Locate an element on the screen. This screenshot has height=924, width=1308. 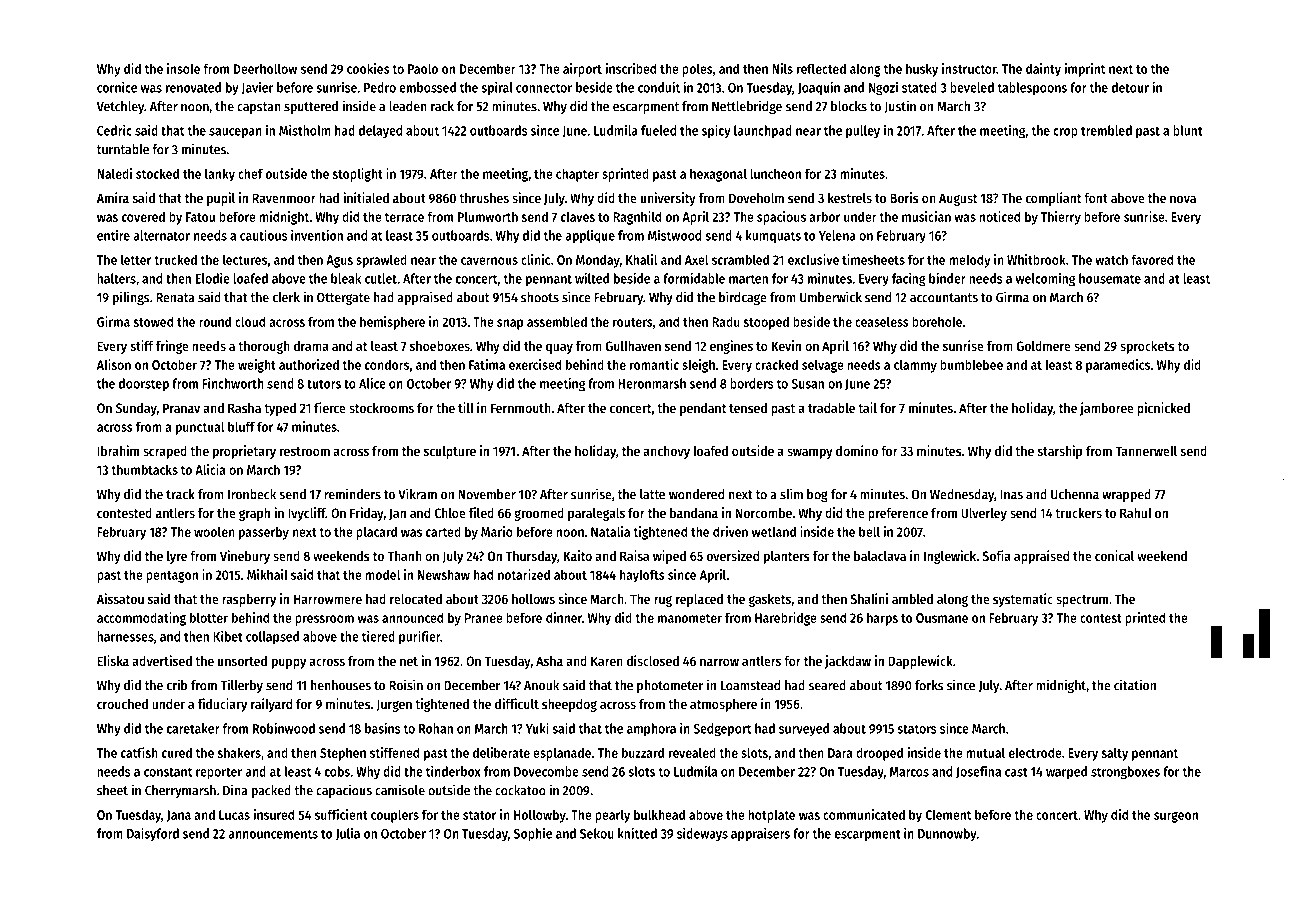
pupil is located at coordinates (221, 199).
